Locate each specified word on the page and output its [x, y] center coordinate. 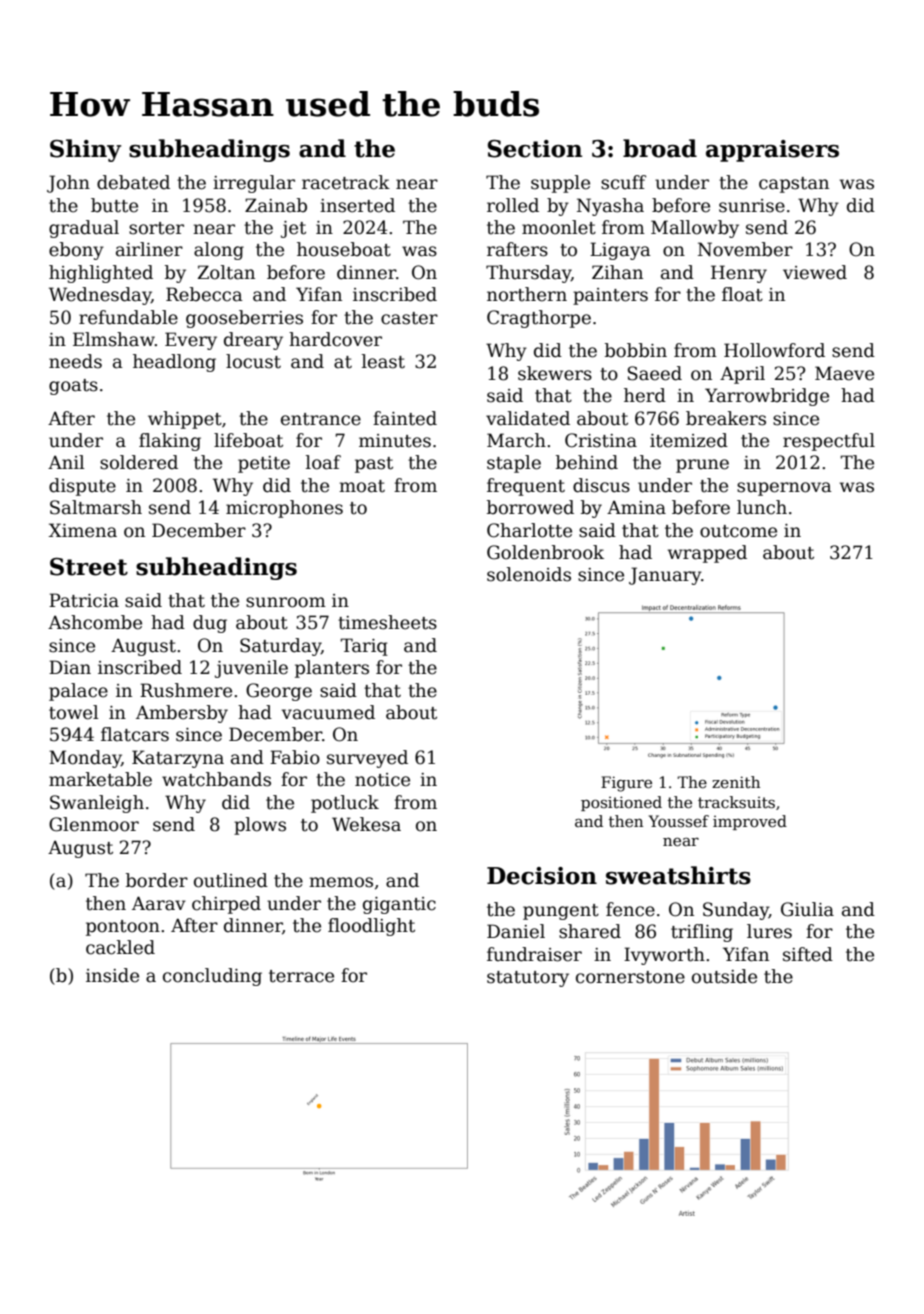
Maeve [844, 373]
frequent [526, 487]
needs [75, 361]
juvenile [251, 669]
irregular [254, 184]
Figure [626, 784]
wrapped [707, 554]
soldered [139, 462]
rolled [513, 205]
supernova [784, 489]
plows [260, 826]
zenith [736, 782]
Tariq [364, 647]
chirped [226, 905]
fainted [405, 418]
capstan [794, 185]
